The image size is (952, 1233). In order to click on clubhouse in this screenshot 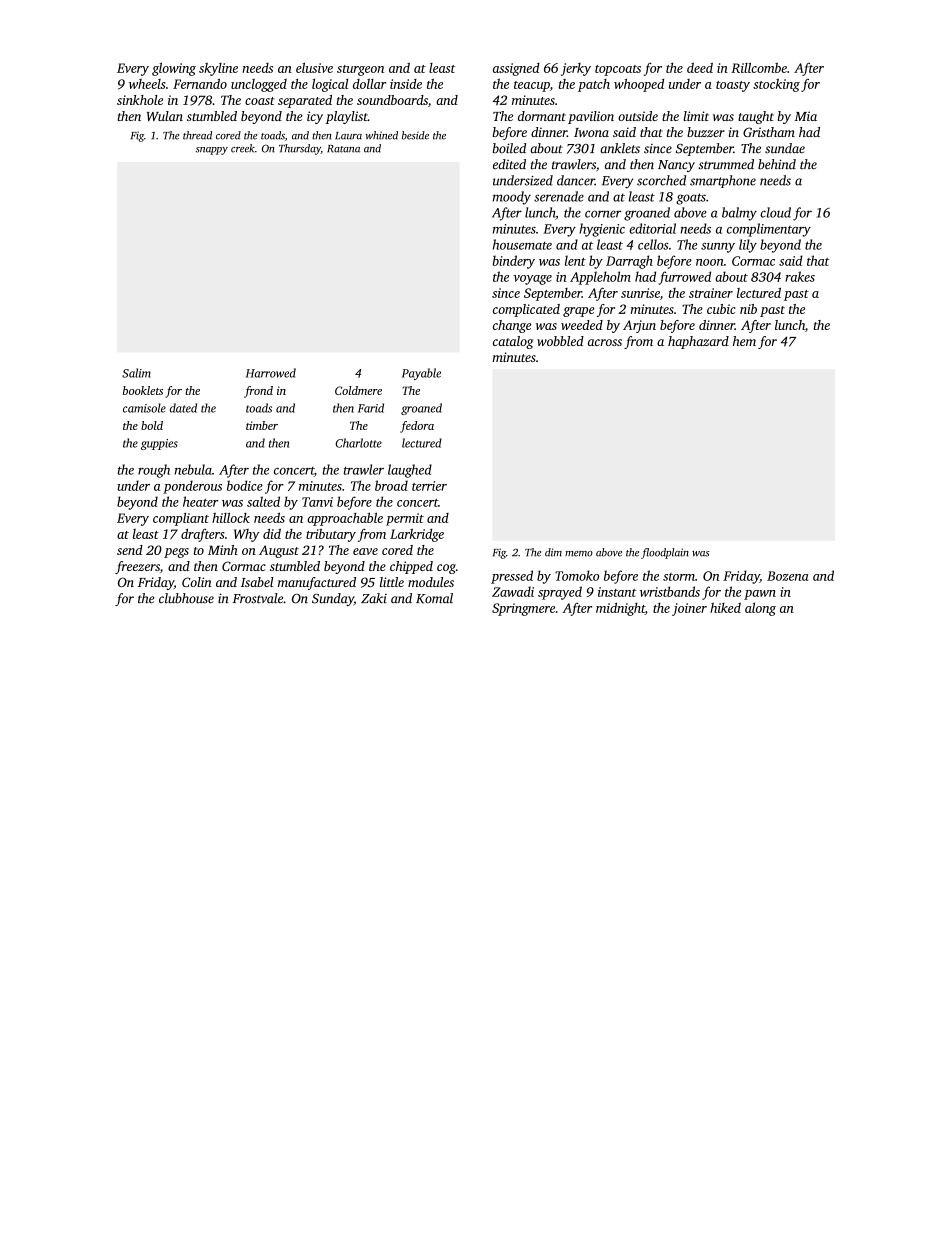, I will do `click(186, 598)`.
